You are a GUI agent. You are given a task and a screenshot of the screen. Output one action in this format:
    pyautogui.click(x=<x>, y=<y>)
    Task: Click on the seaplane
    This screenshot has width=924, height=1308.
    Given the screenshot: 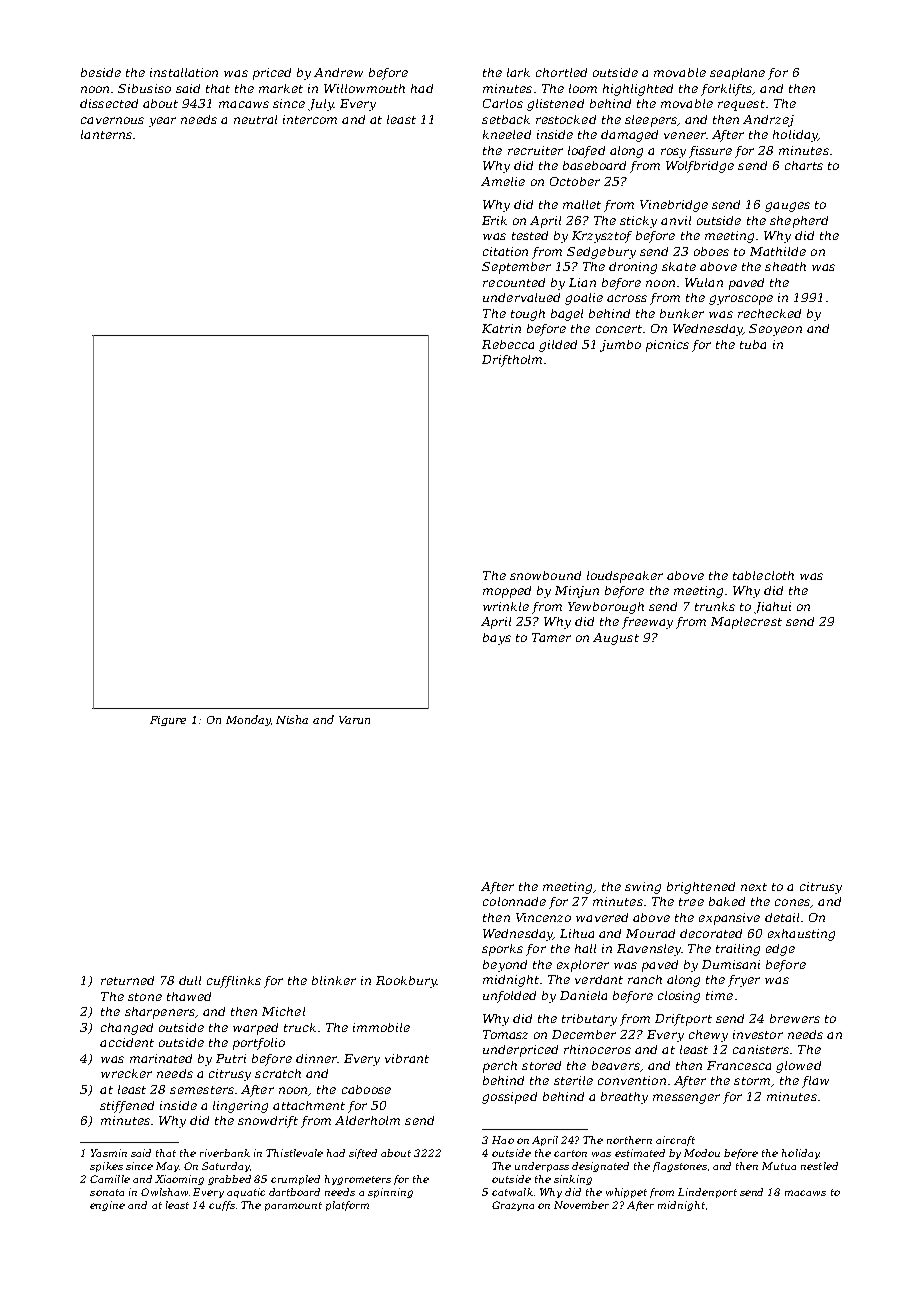 What is the action you would take?
    pyautogui.click(x=737, y=74)
